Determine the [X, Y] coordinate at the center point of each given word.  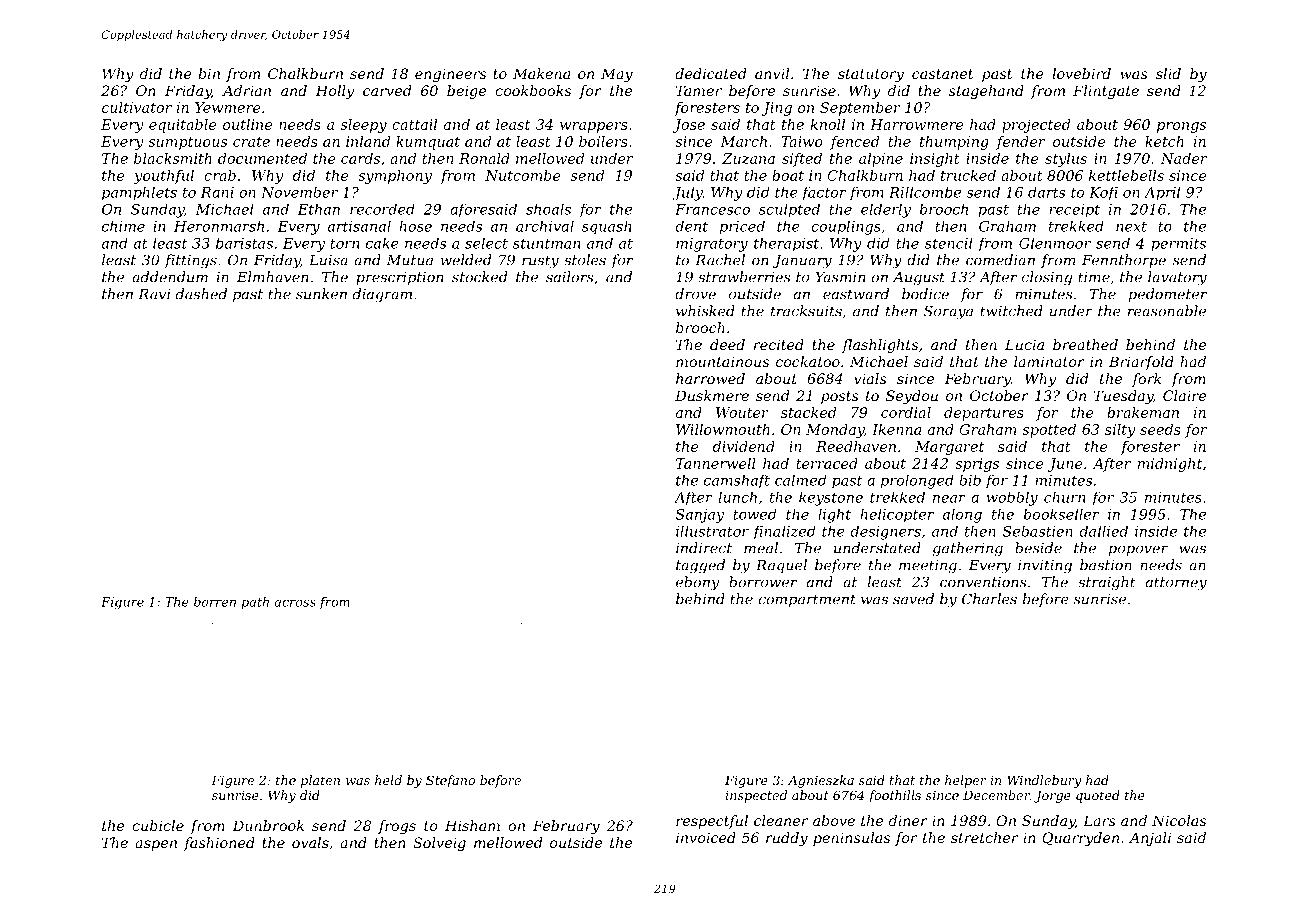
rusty [540, 262]
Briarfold [1141, 363]
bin [209, 73]
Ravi [154, 294]
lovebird [1081, 73]
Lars [1099, 820]
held [388, 780]
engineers [450, 75]
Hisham [472, 825]
